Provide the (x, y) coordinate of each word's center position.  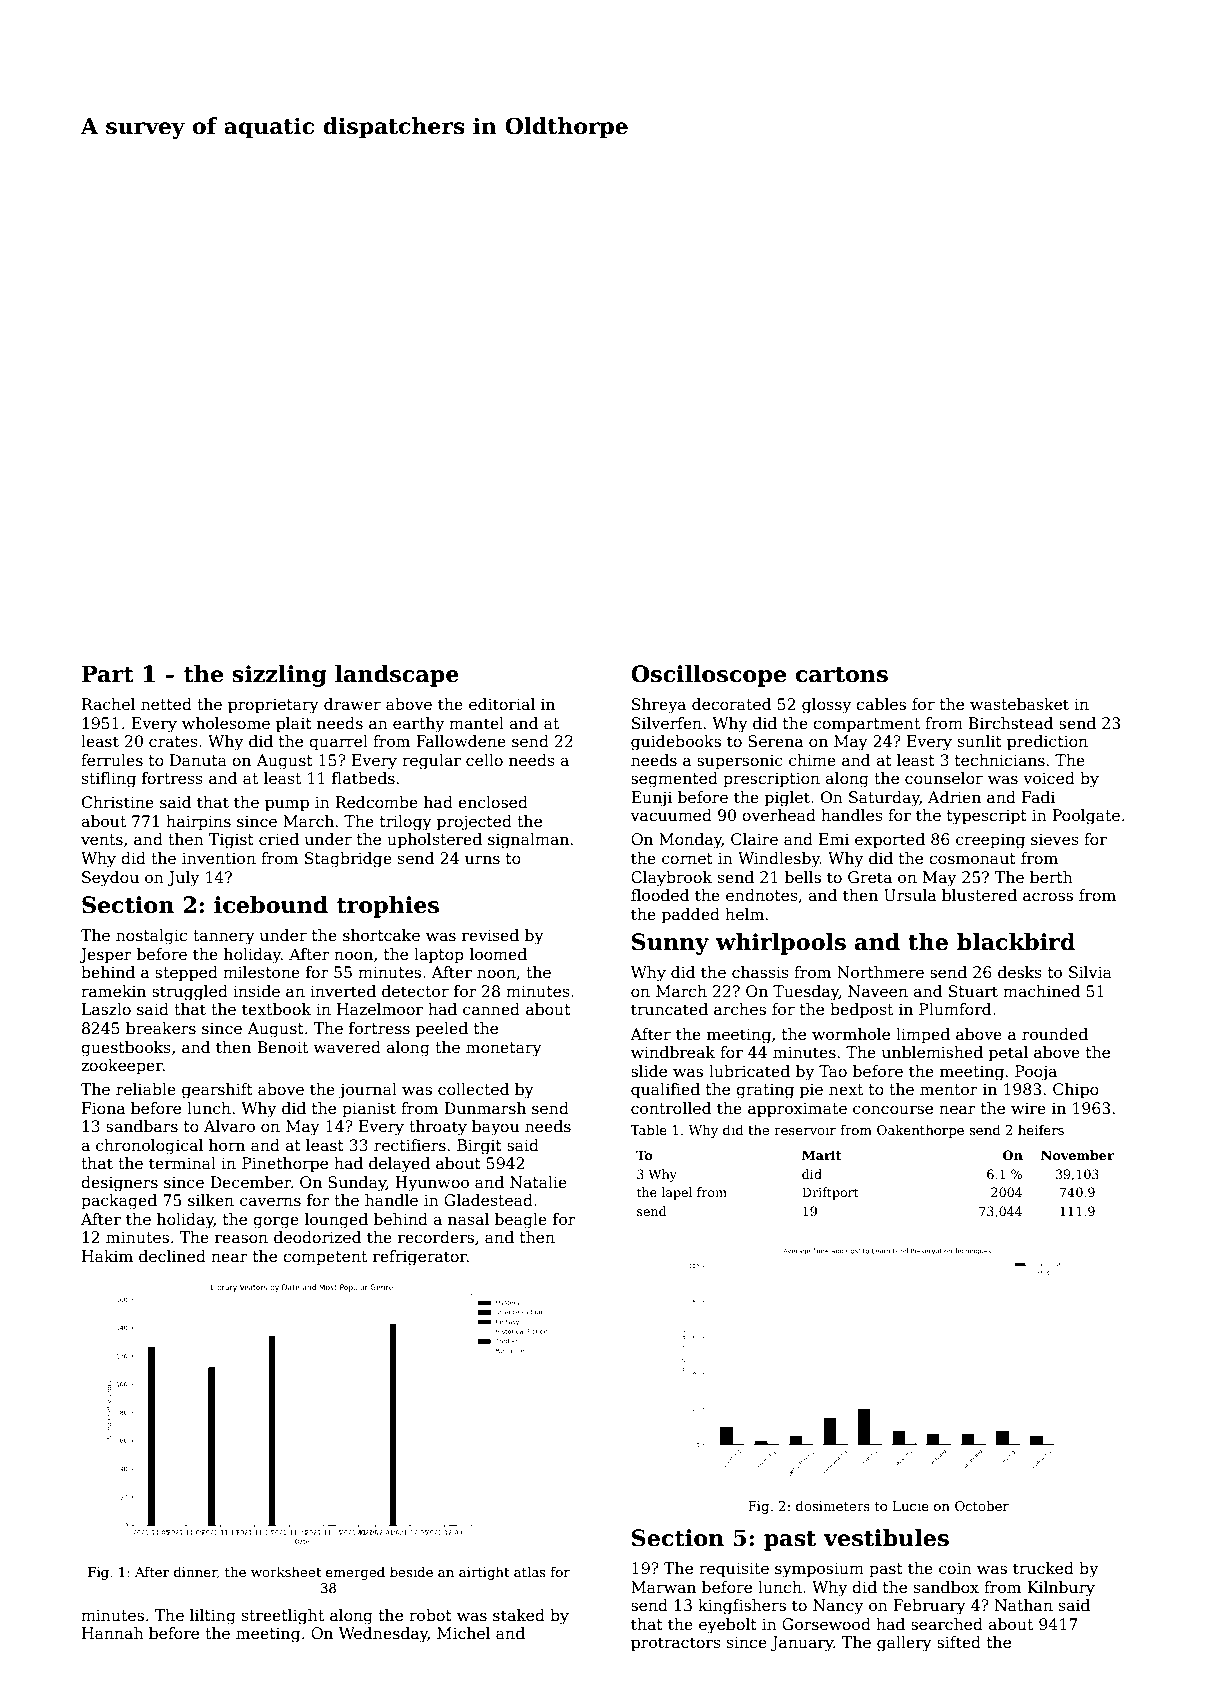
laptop (439, 955)
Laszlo (106, 1009)
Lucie (911, 1506)
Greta (870, 877)
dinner (195, 1572)
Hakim (107, 1256)
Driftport (830, 1193)
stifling (109, 780)
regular (431, 762)
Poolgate (1086, 817)
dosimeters (833, 1505)
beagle (521, 1221)
